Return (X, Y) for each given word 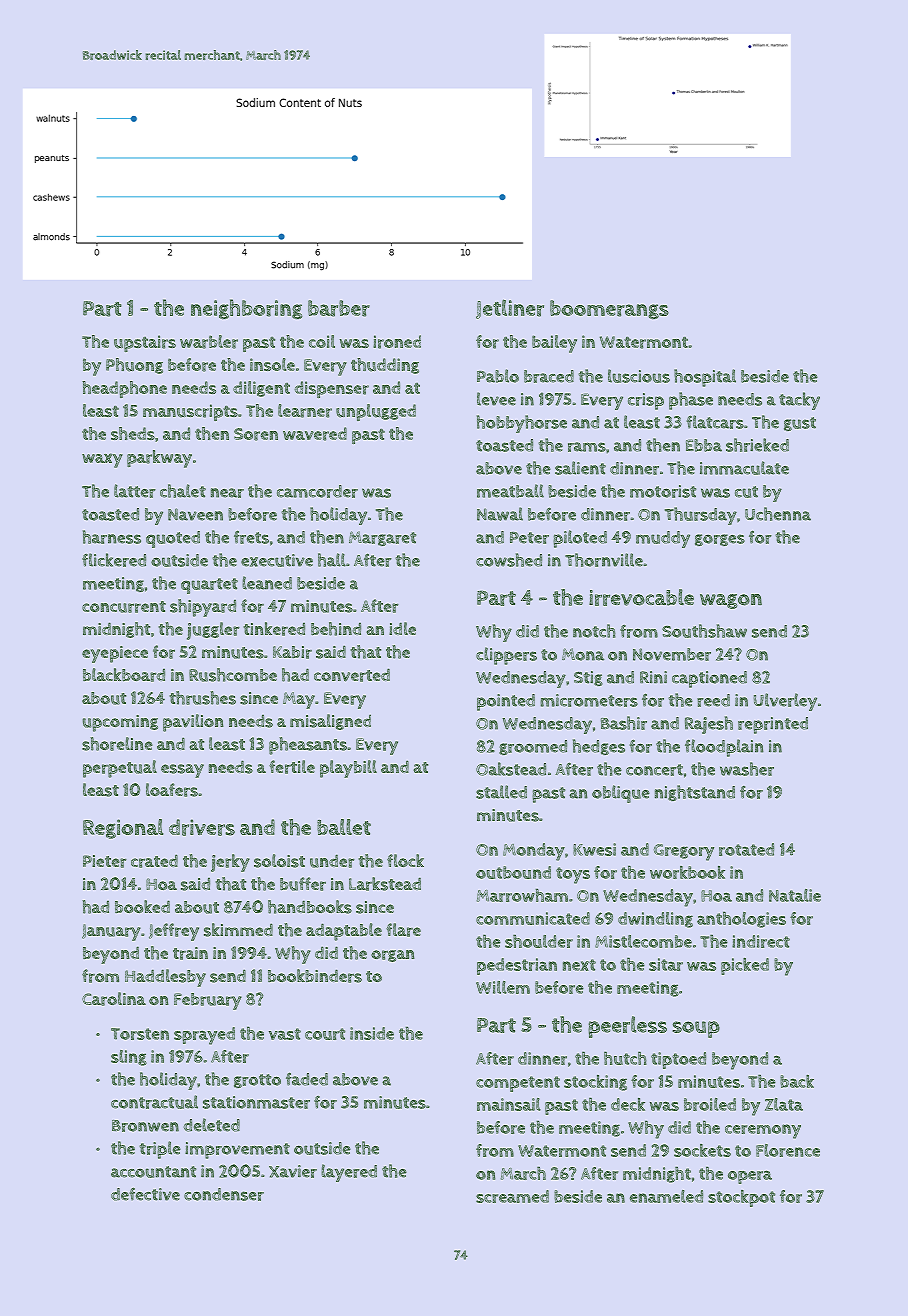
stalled (501, 792)
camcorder (317, 491)
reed (713, 700)
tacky (799, 401)
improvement (237, 1150)
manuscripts (190, 412)
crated (154, 861)
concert (654, 770)
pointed (506, 702)
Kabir (292, 652)
